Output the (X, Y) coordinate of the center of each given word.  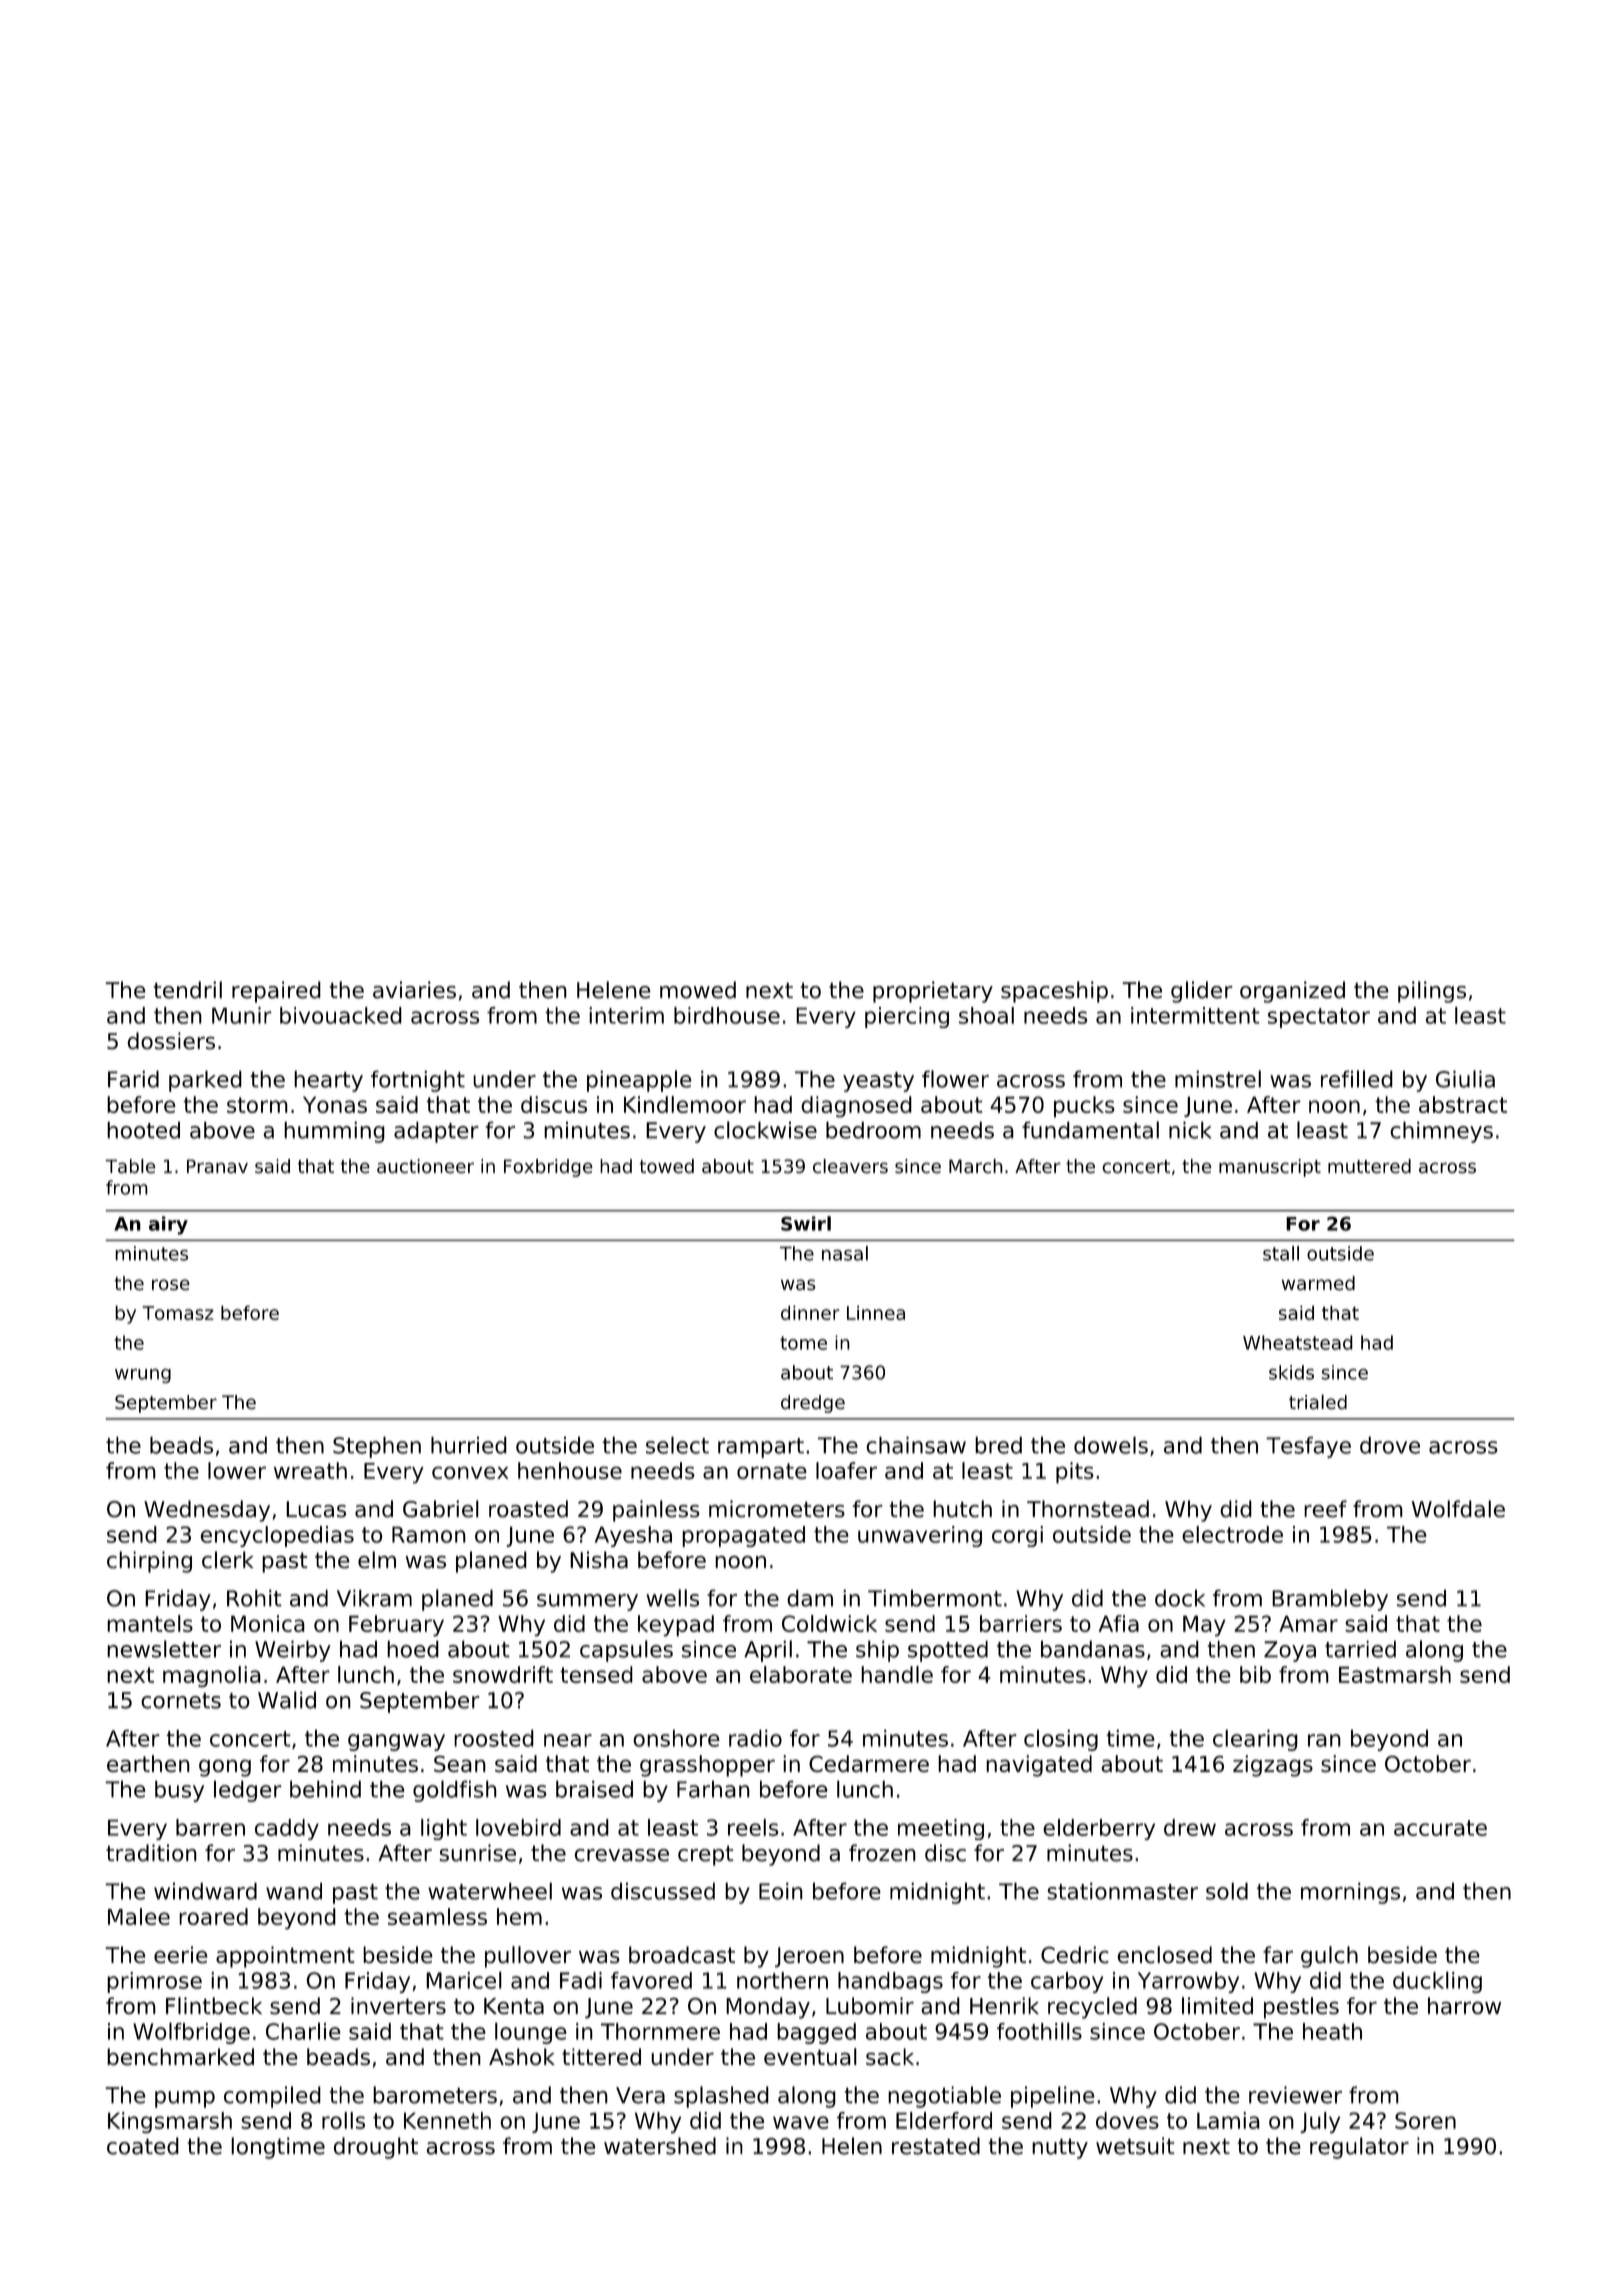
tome (803, 1343)
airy (168, 1225)
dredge (813, 1404)
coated (143, 2146)
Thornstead (1088, 1508)
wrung (143, 1376)
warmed (1318, 1283)
